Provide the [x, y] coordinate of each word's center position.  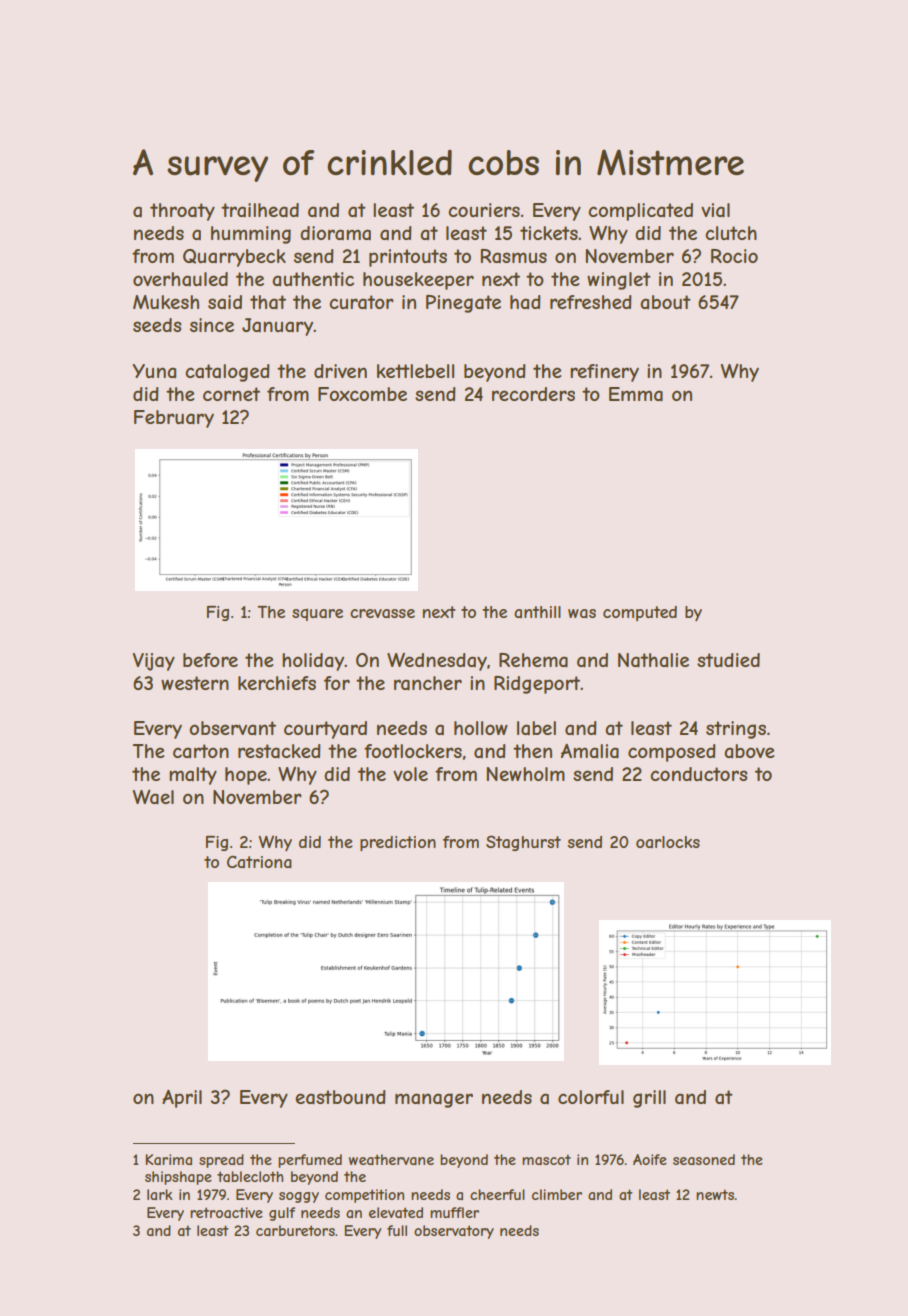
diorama [335, 233]
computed [640, 613]
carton [201, 751]
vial [715, 210]
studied [728, 660]
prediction [398, 843]
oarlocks [668, 842]
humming [251, 235]
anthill [537, 612]
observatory [454, 1232]
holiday [313, 662]
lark [160, 1194]
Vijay [154, 662]
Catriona [259, 861]
